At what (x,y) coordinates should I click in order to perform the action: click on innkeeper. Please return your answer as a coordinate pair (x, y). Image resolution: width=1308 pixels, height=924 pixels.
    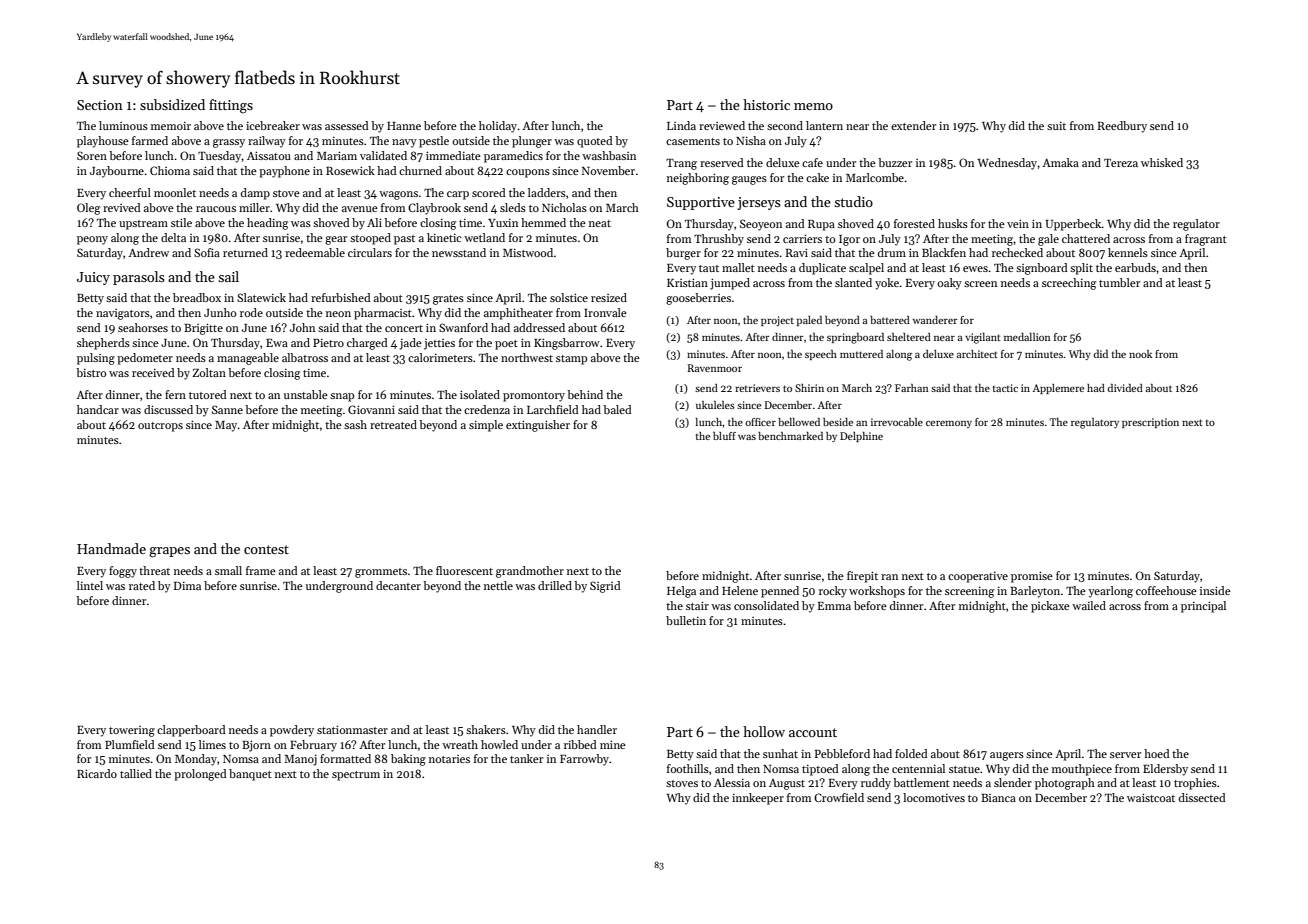
    Looking at the image, I should click on (758, 799).
